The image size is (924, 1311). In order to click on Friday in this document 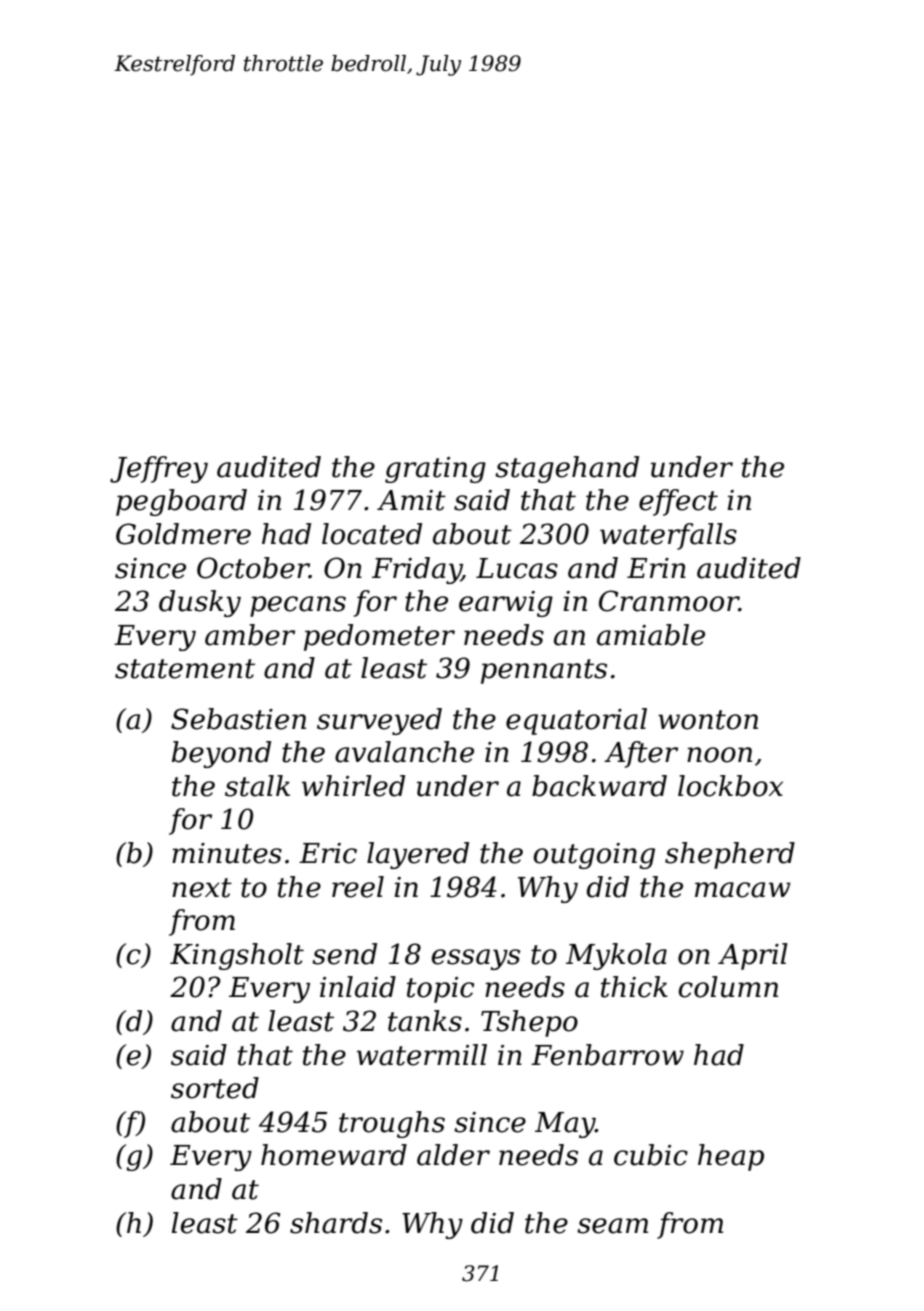, I will do `click(417, 570)`.
